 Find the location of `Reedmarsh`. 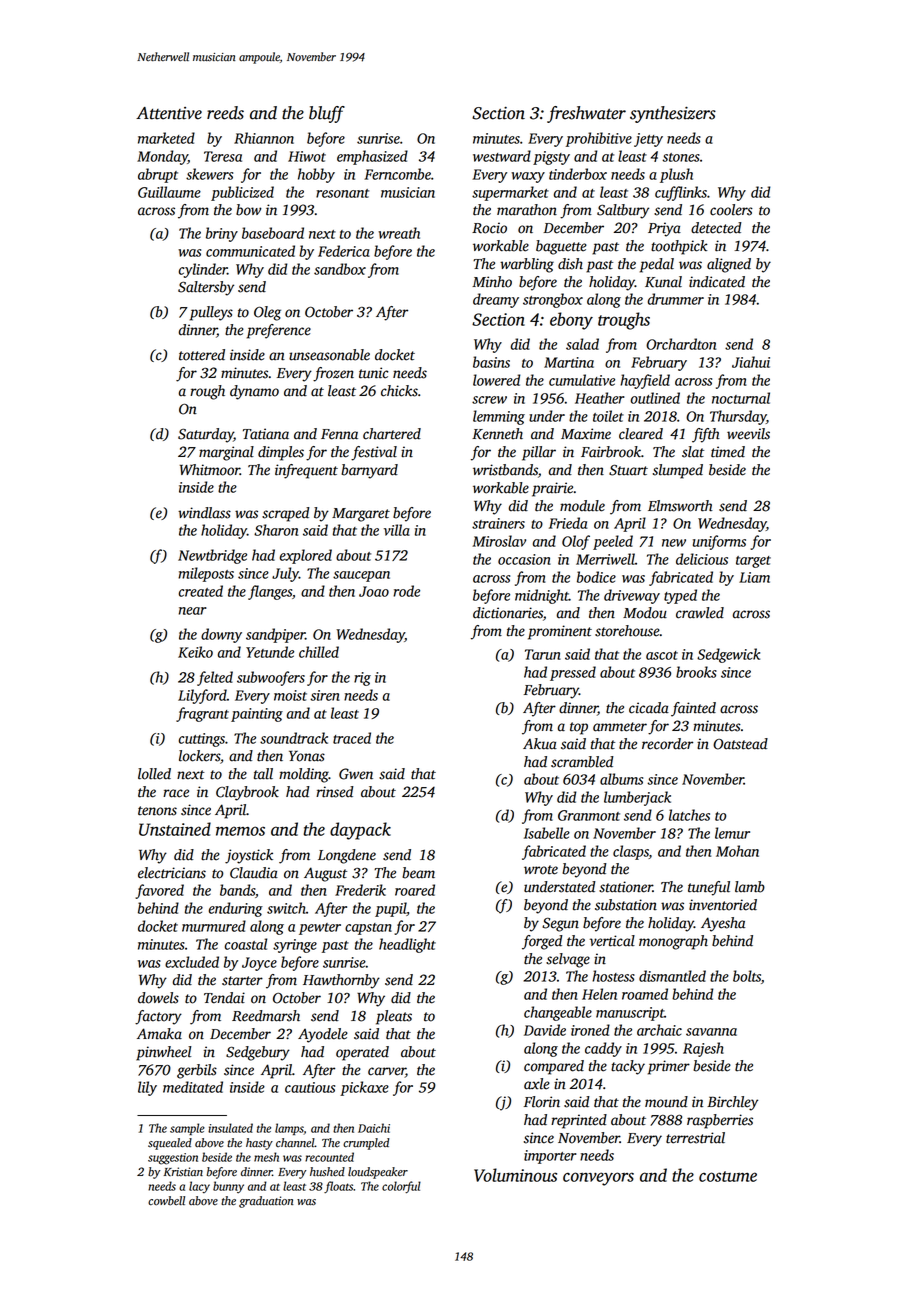

Reedmarsh is located at coordinates (266, 1016).
